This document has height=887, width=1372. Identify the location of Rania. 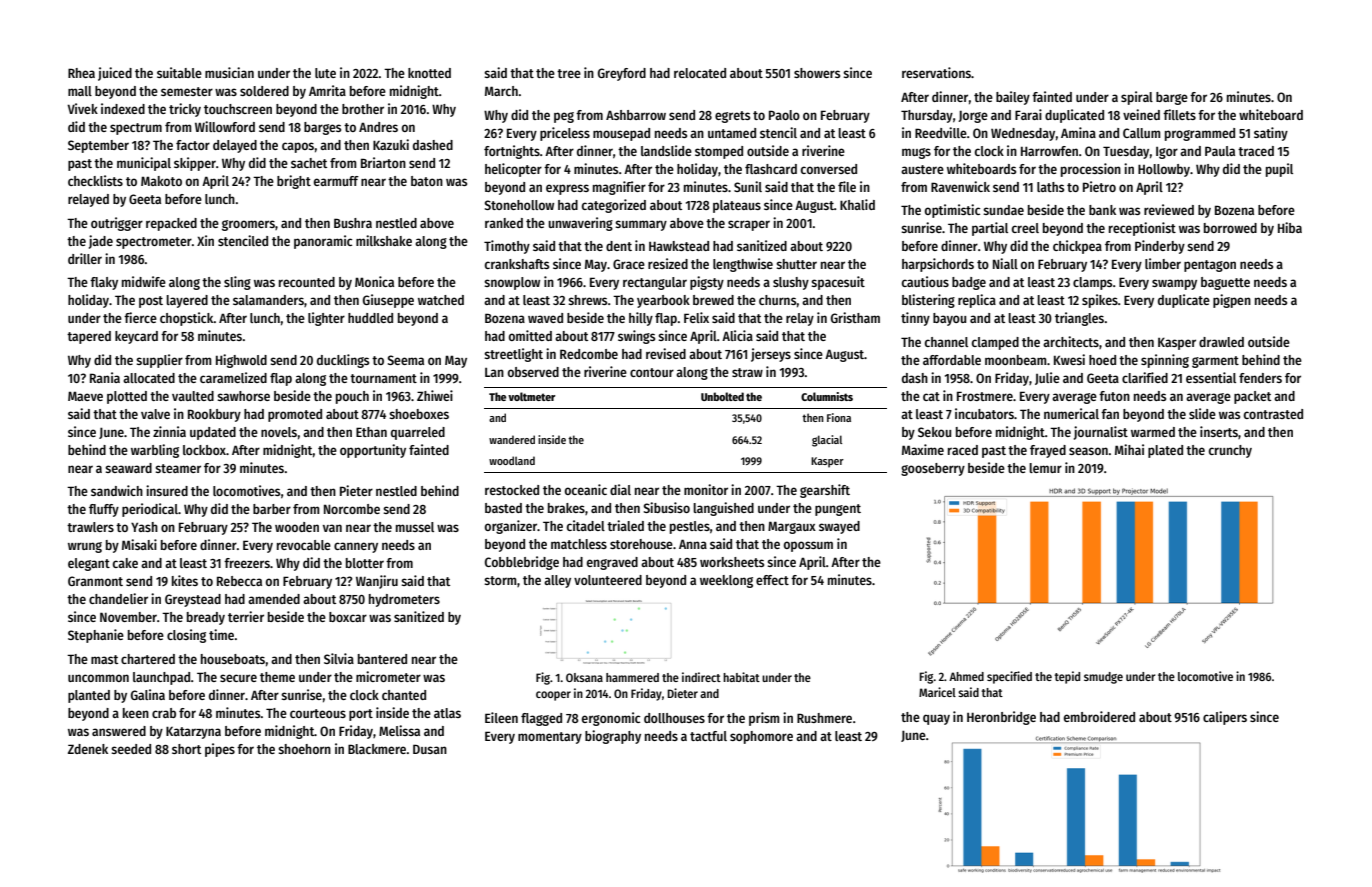
(105, 377).
